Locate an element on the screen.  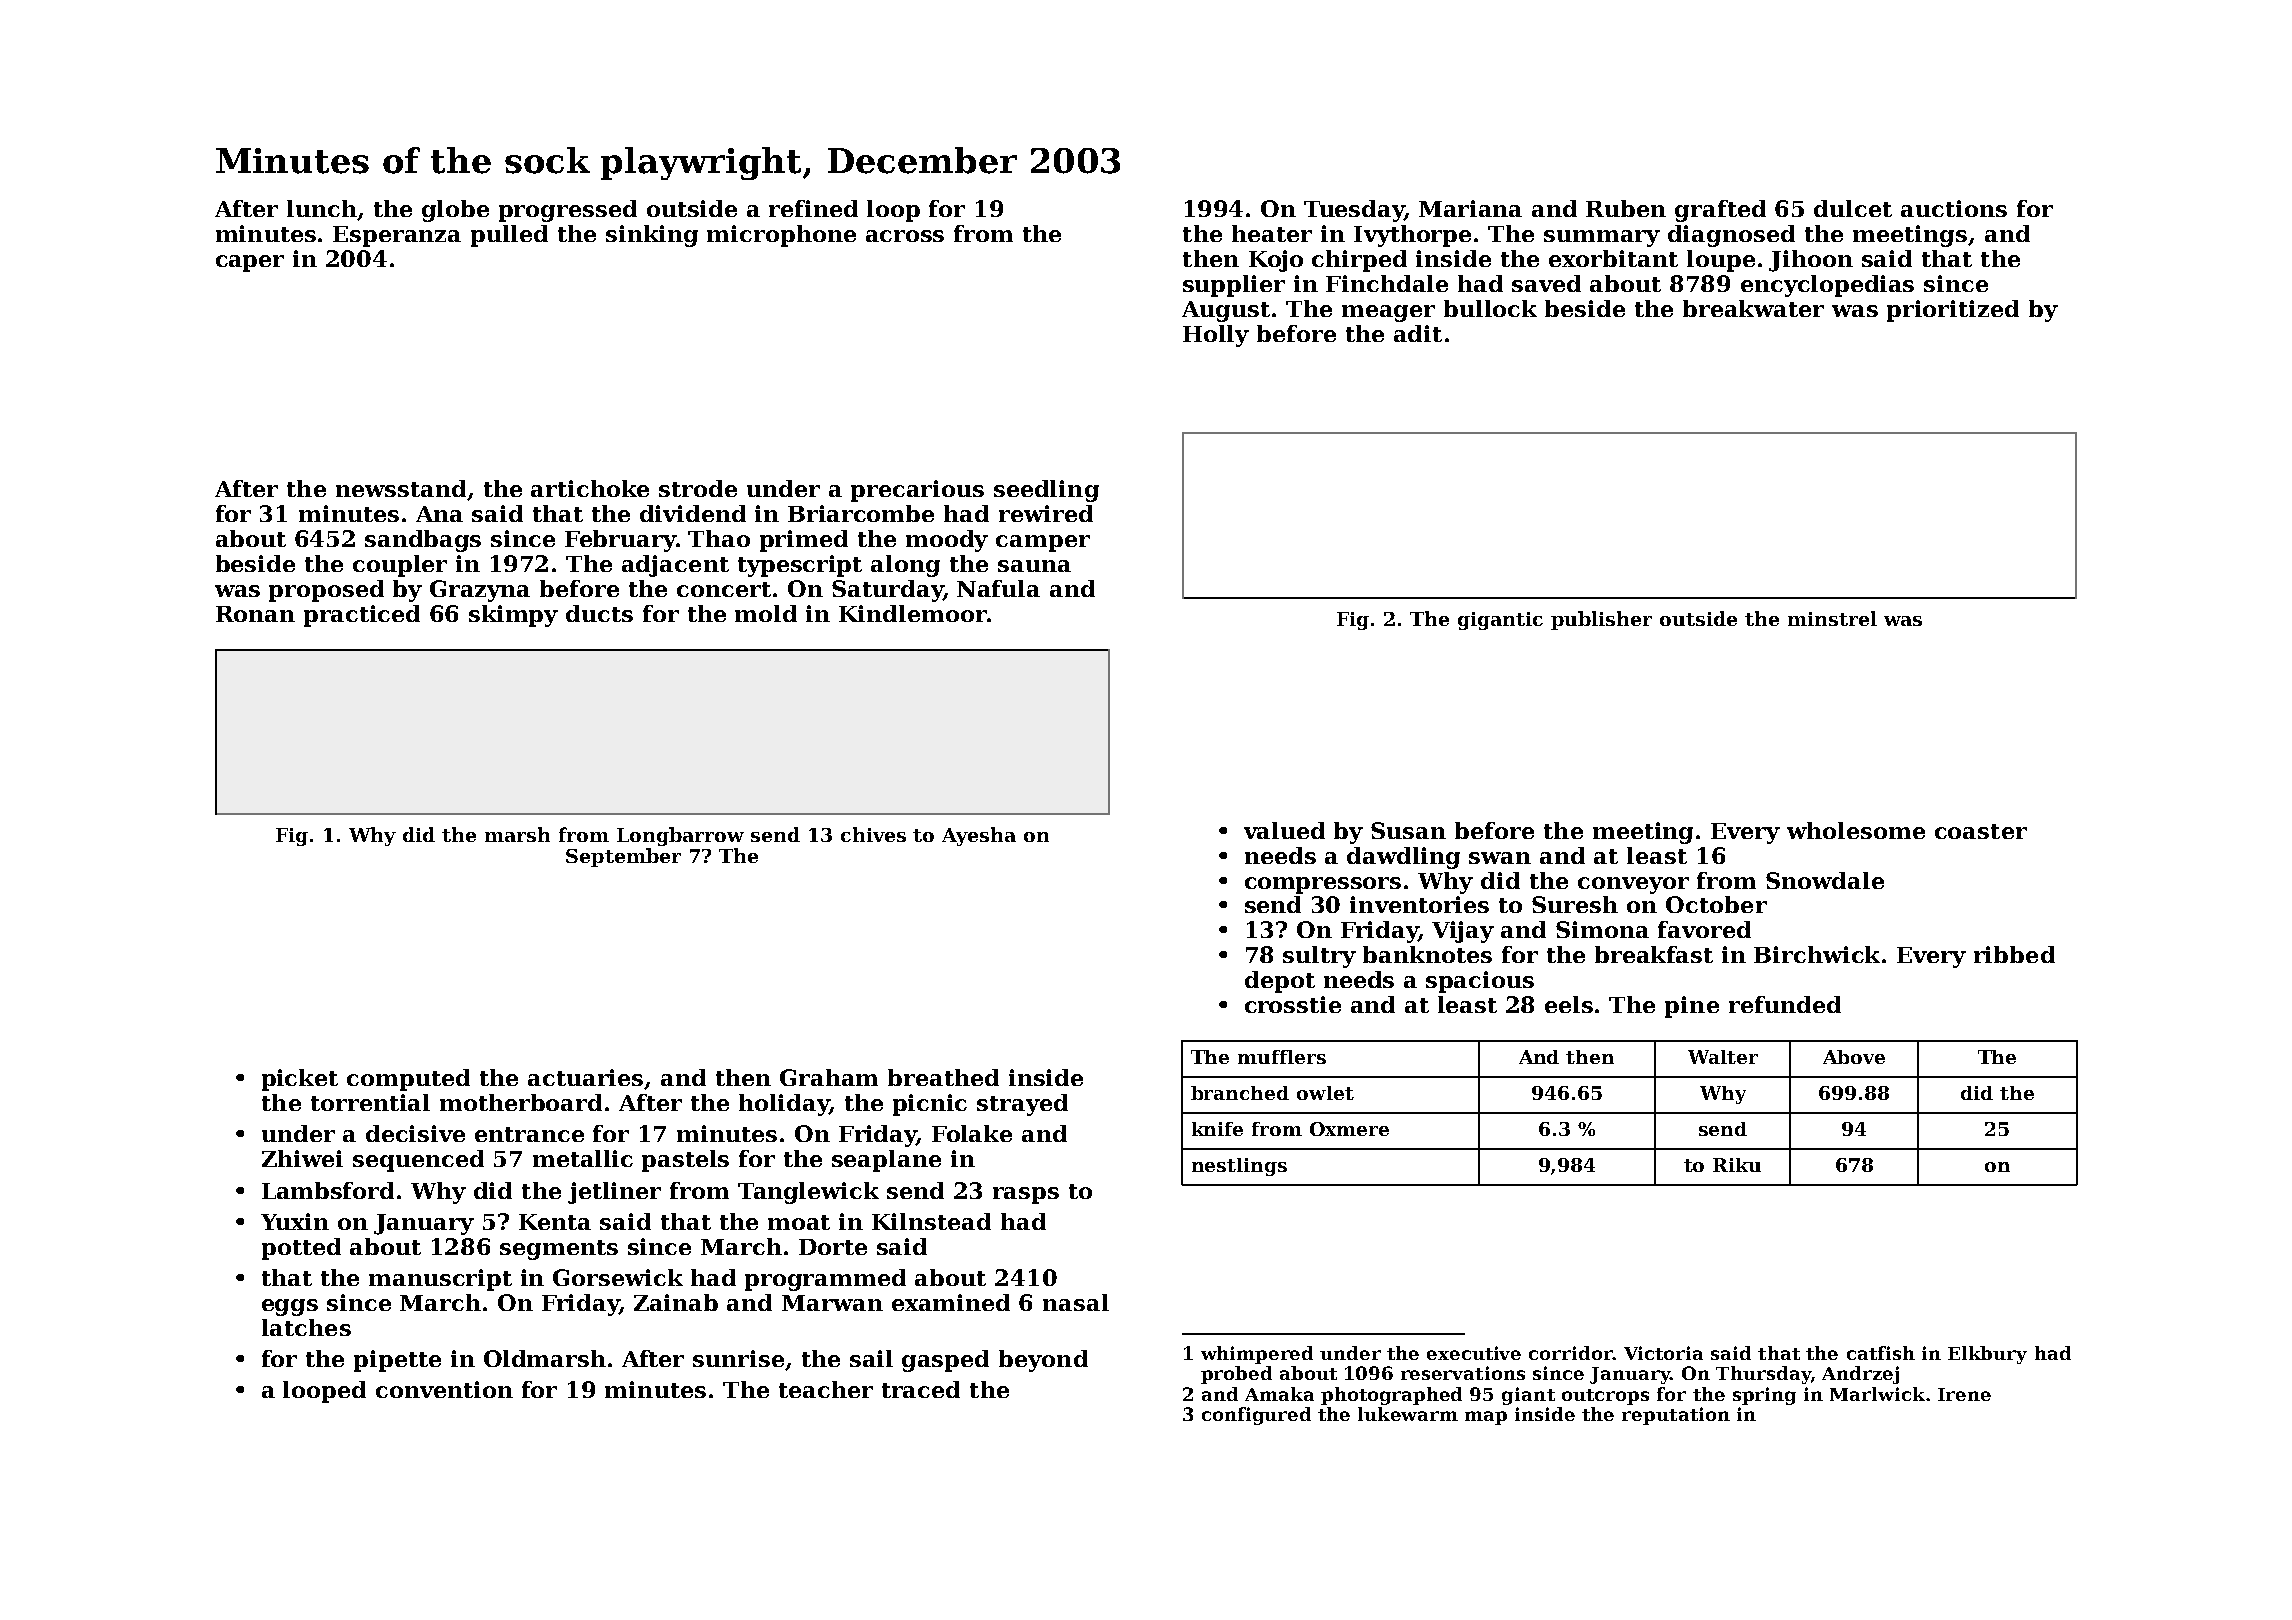
Jihoon is located at coordinates (1811, 261).
